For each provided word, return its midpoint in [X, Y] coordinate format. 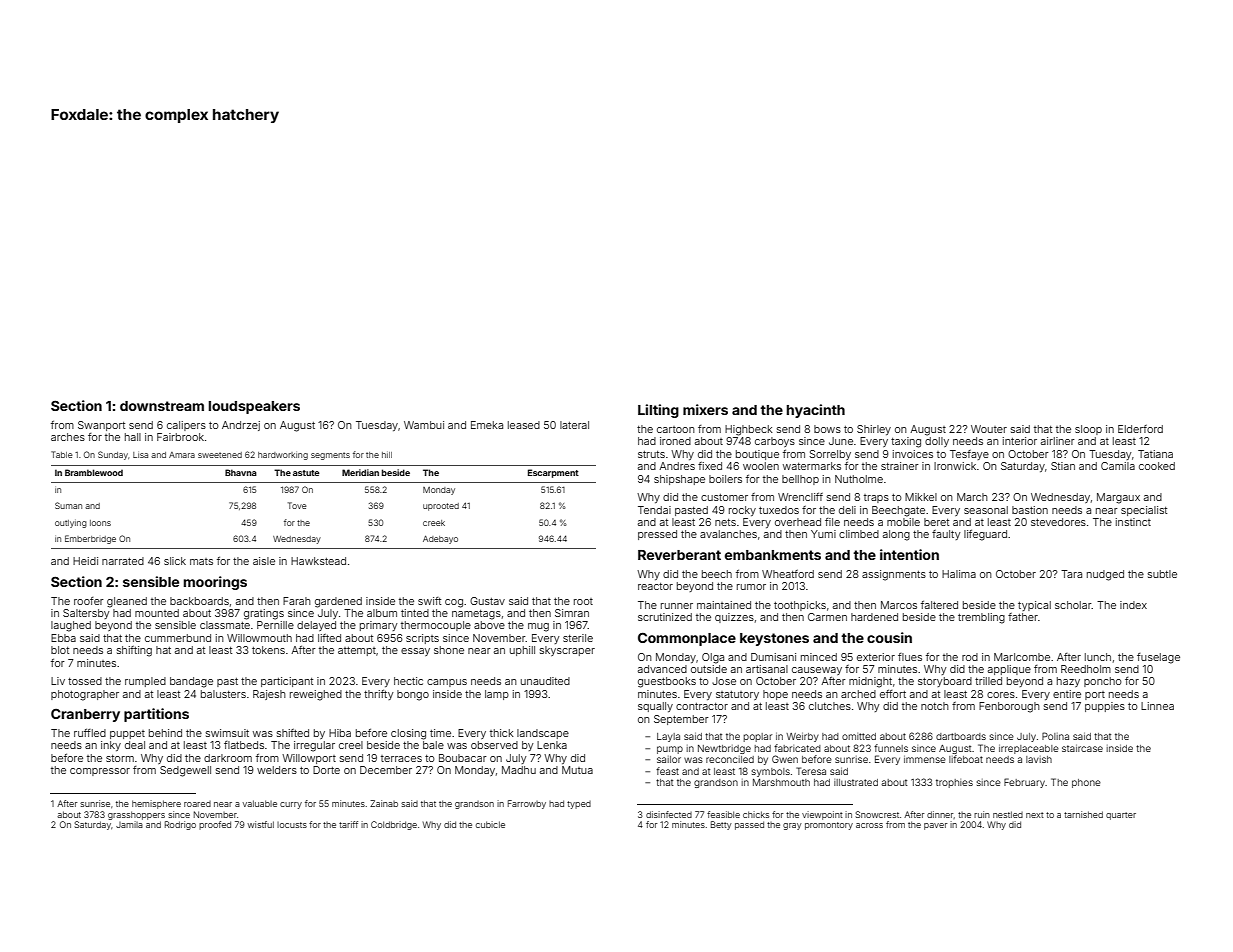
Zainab [384, 803]
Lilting [658, 411]
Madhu [519, 770]
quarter [1121, 816]
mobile [903, 522]
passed [749, 825]
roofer [89, 601]
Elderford [1140, 429]
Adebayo [440, 539]
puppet [127, 734]
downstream [162, 406]
